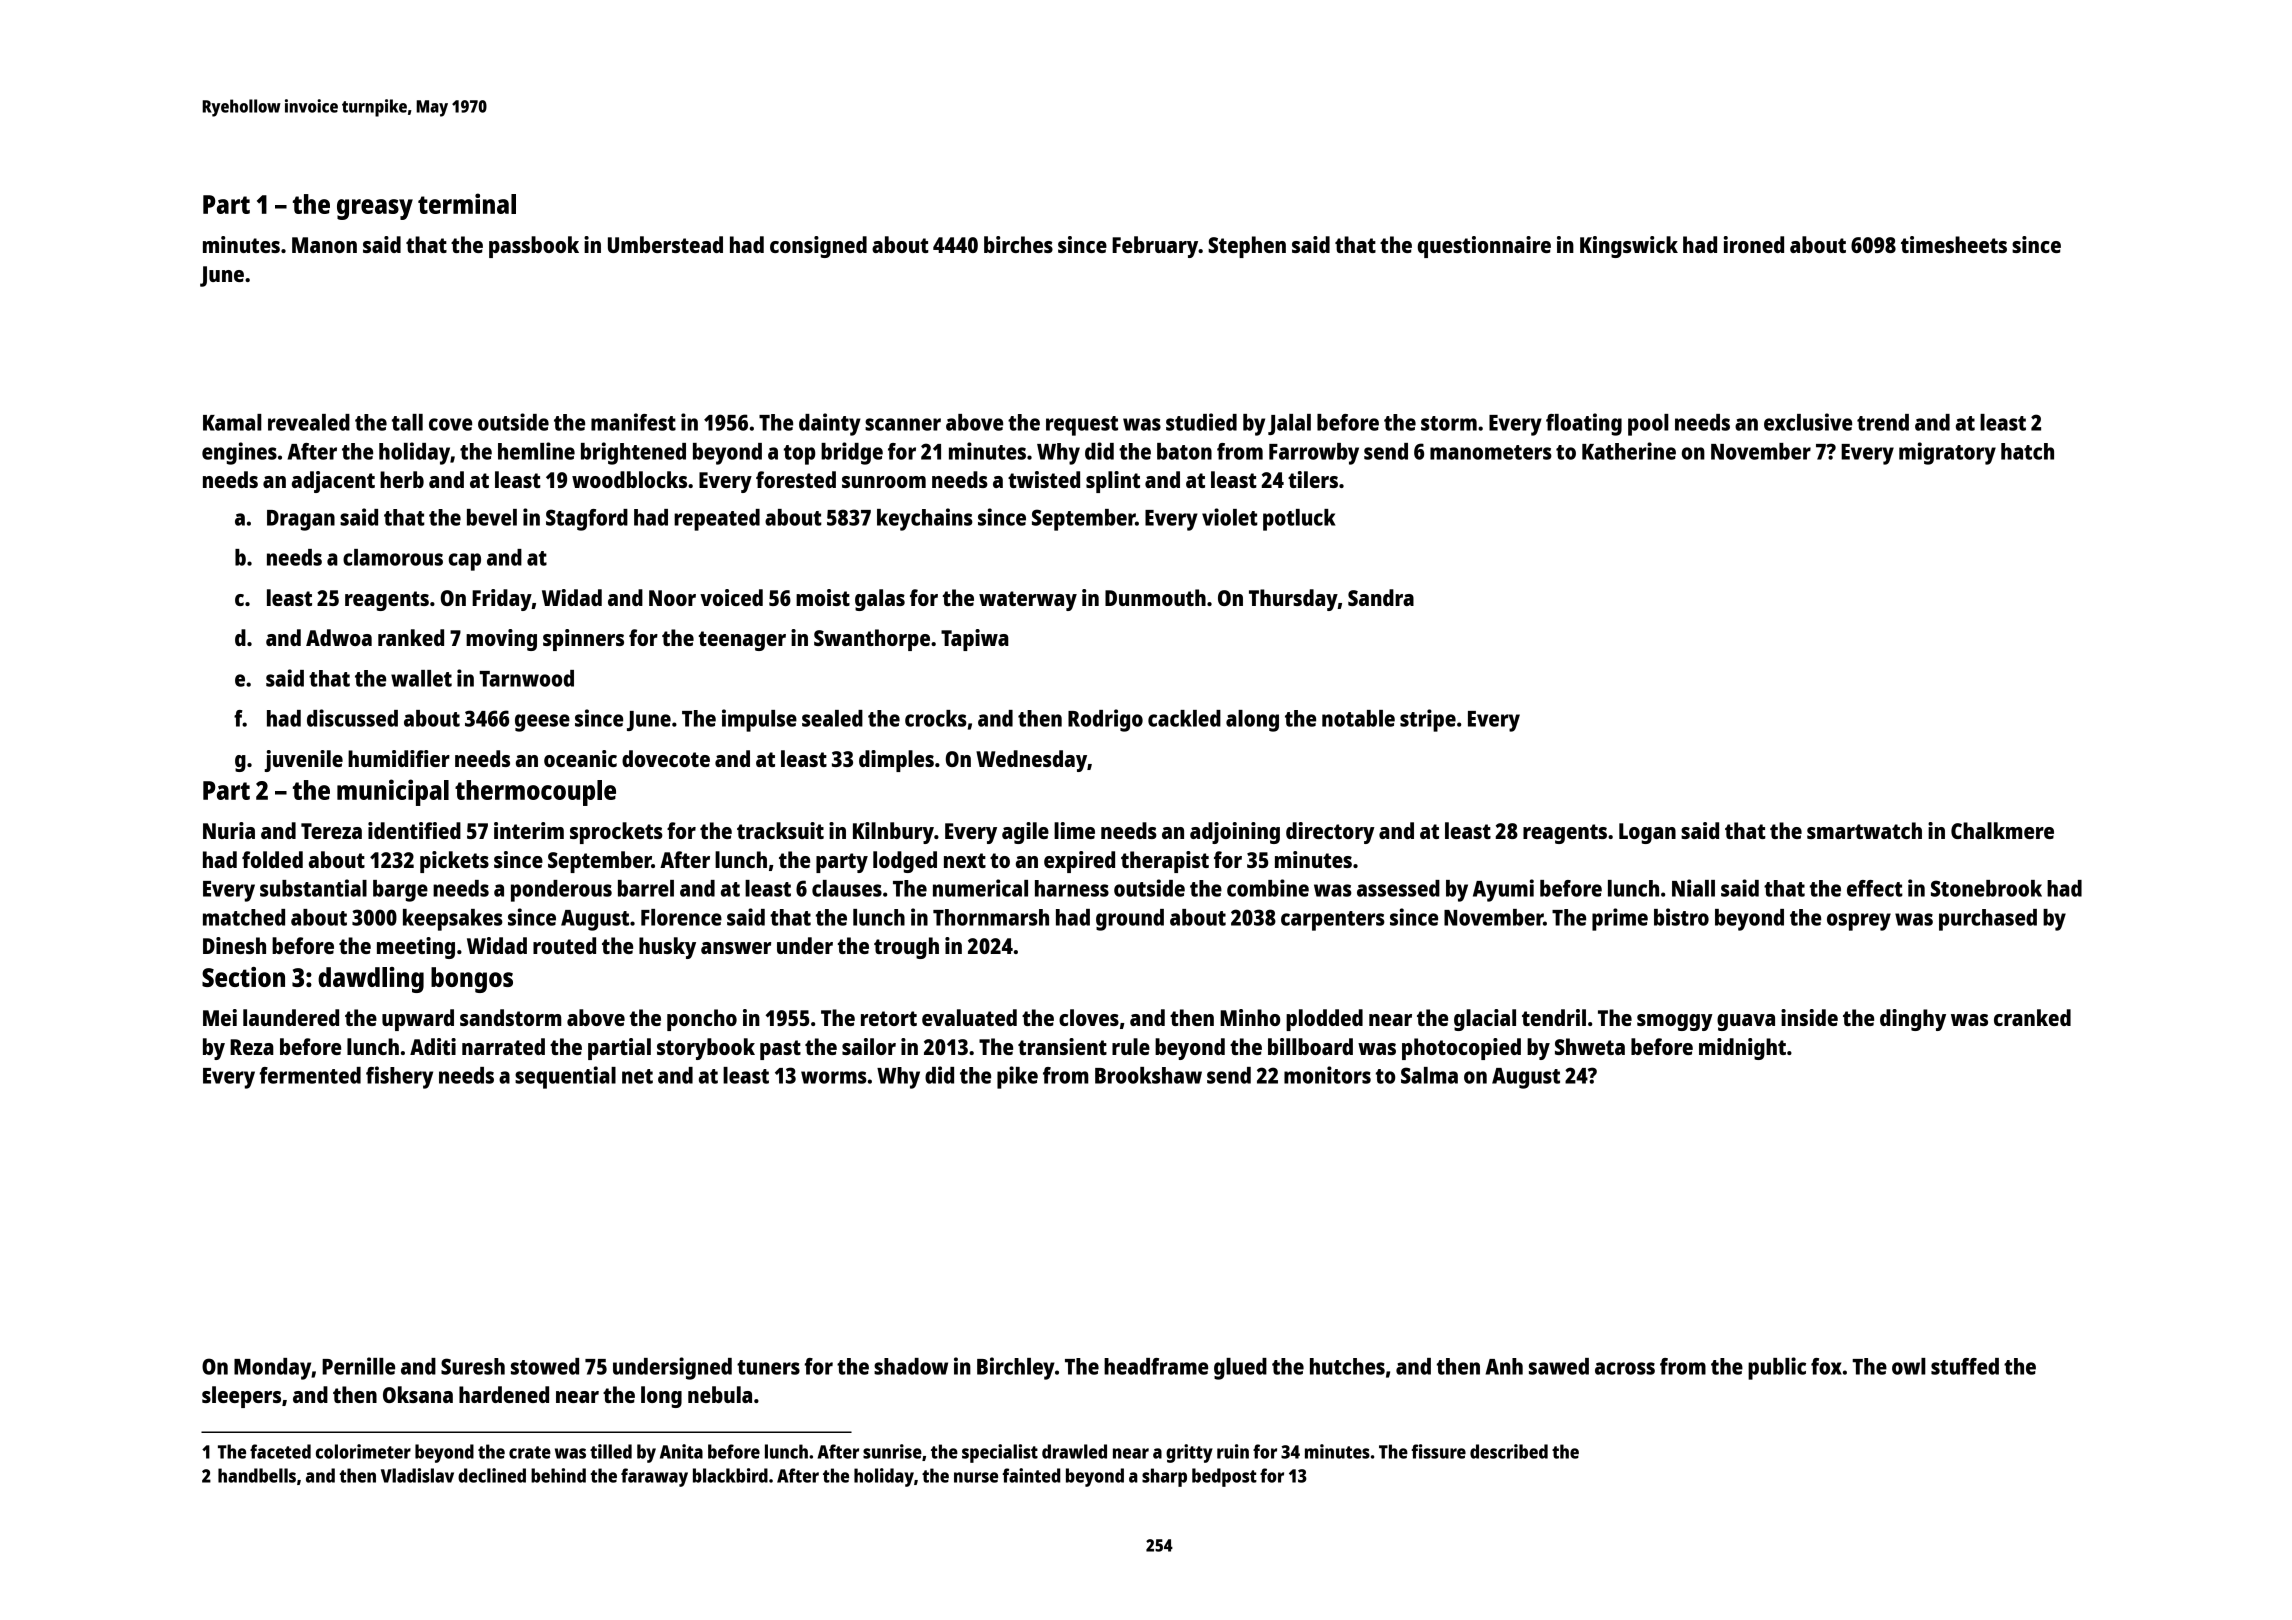 The image size is (2292, 1620). I want to click on greasy, so click(375, 209).
